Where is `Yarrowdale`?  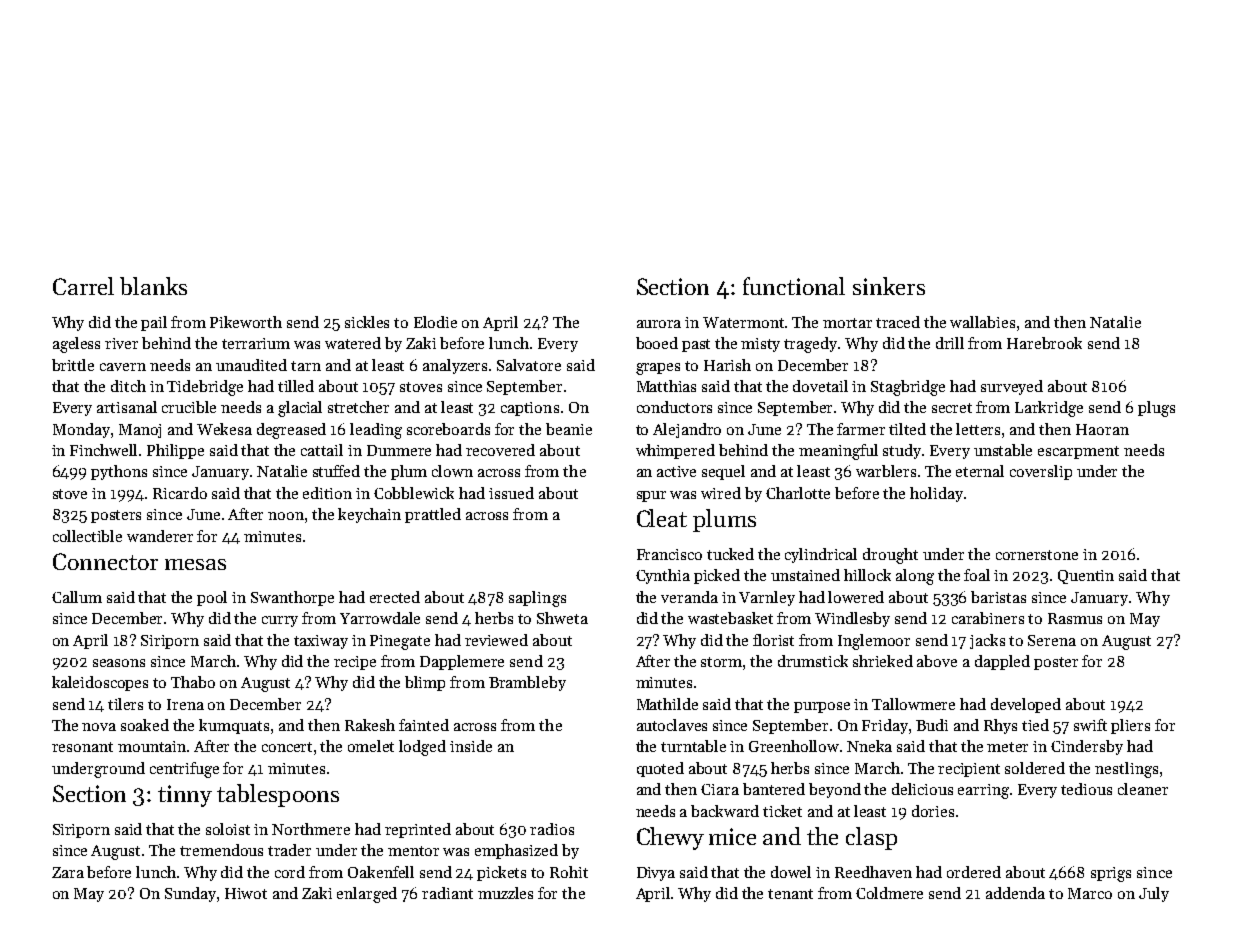
Yarrowdale is located at coordinates (380, 618).
